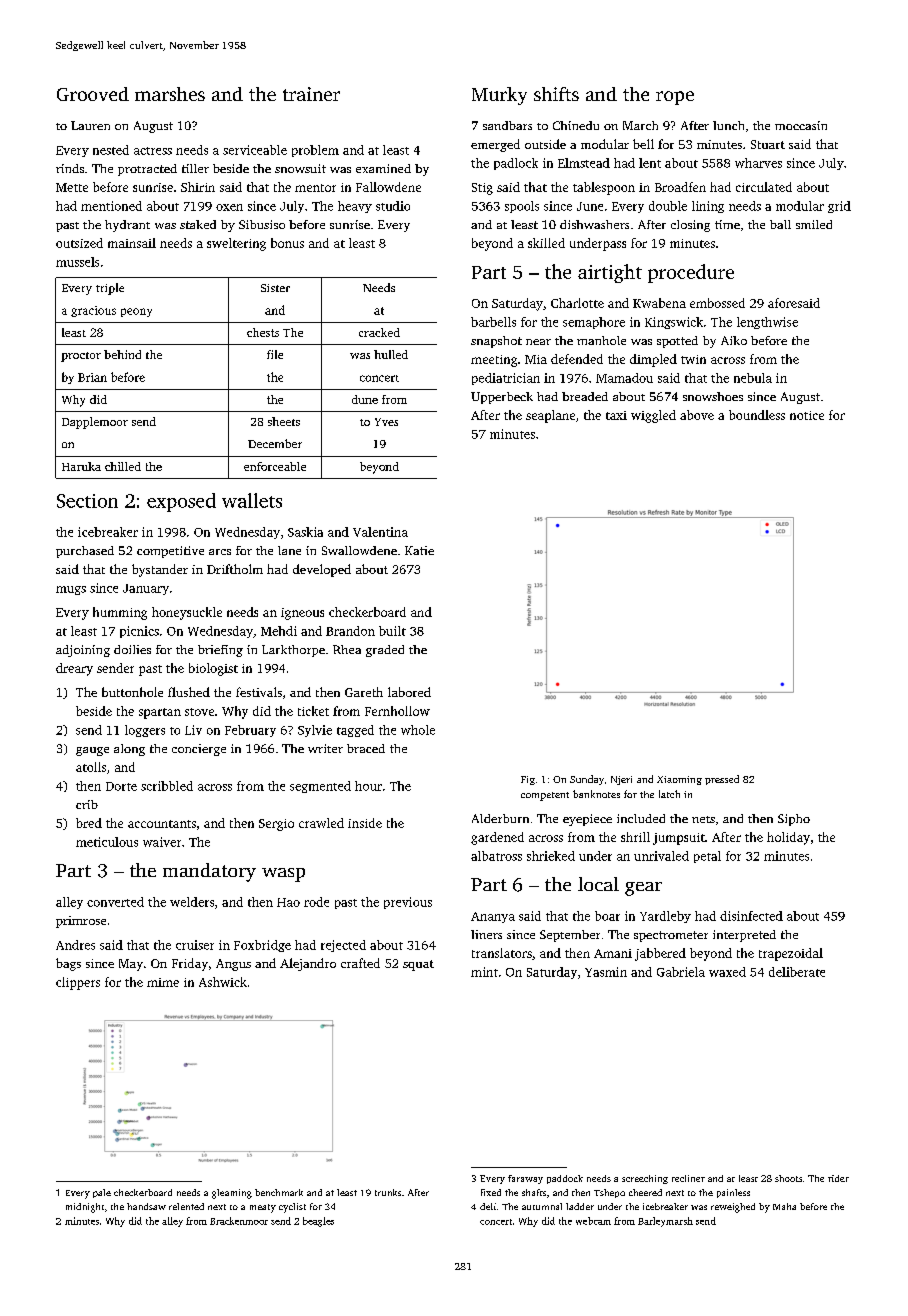 The height and width of the image is (1316, 908). Describe the element at coordinates (102, 1193) in the image. I see `pale` at that location.
